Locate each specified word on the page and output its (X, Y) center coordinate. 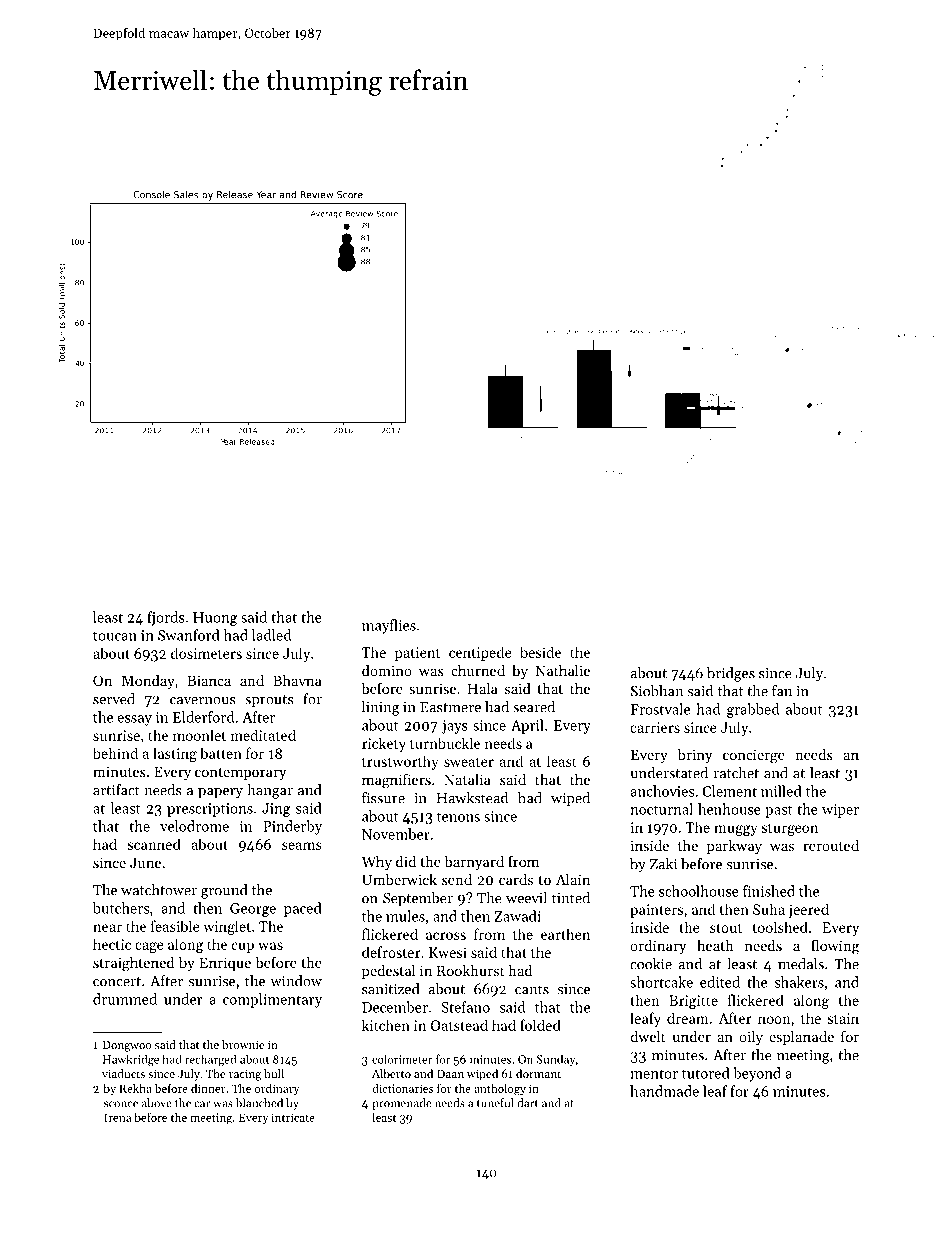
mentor (654, 1074)
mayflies (389, 626)
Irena (117, 1117)
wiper (840, 811)
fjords (166, 618)
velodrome (194, 826)
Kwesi (448, 952)
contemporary (240, 774)
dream (688, 1018)
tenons (458, 817)
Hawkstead (472, 798)
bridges (731, 674)
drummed (125, 999)
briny (695, 756)
